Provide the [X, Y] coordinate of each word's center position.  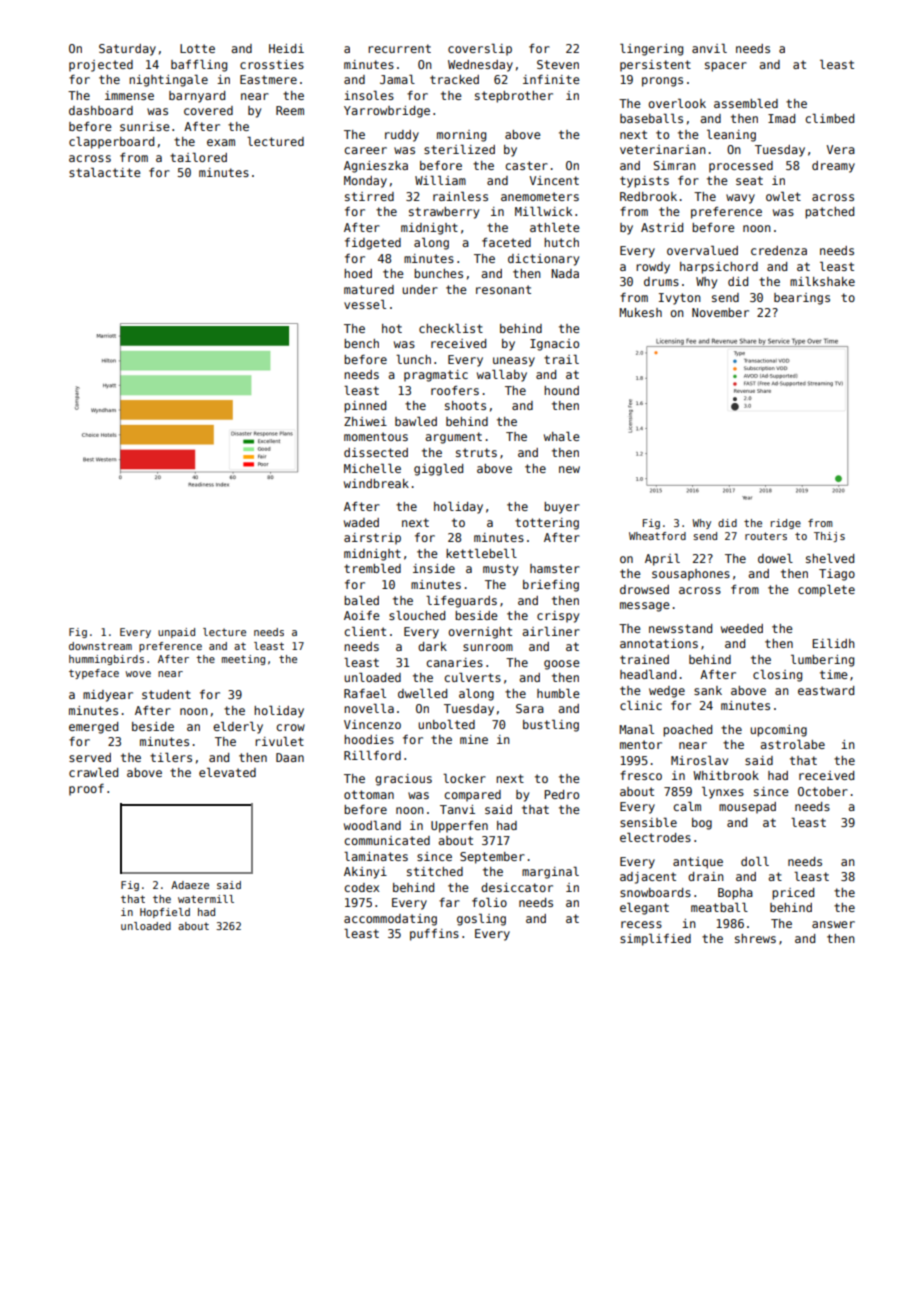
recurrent [399, 48]
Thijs [829, 537]
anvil [709, 48]
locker [464, 778]
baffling [199, 65]
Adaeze [190, 885]
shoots [465, 405]
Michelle [372, 468]
